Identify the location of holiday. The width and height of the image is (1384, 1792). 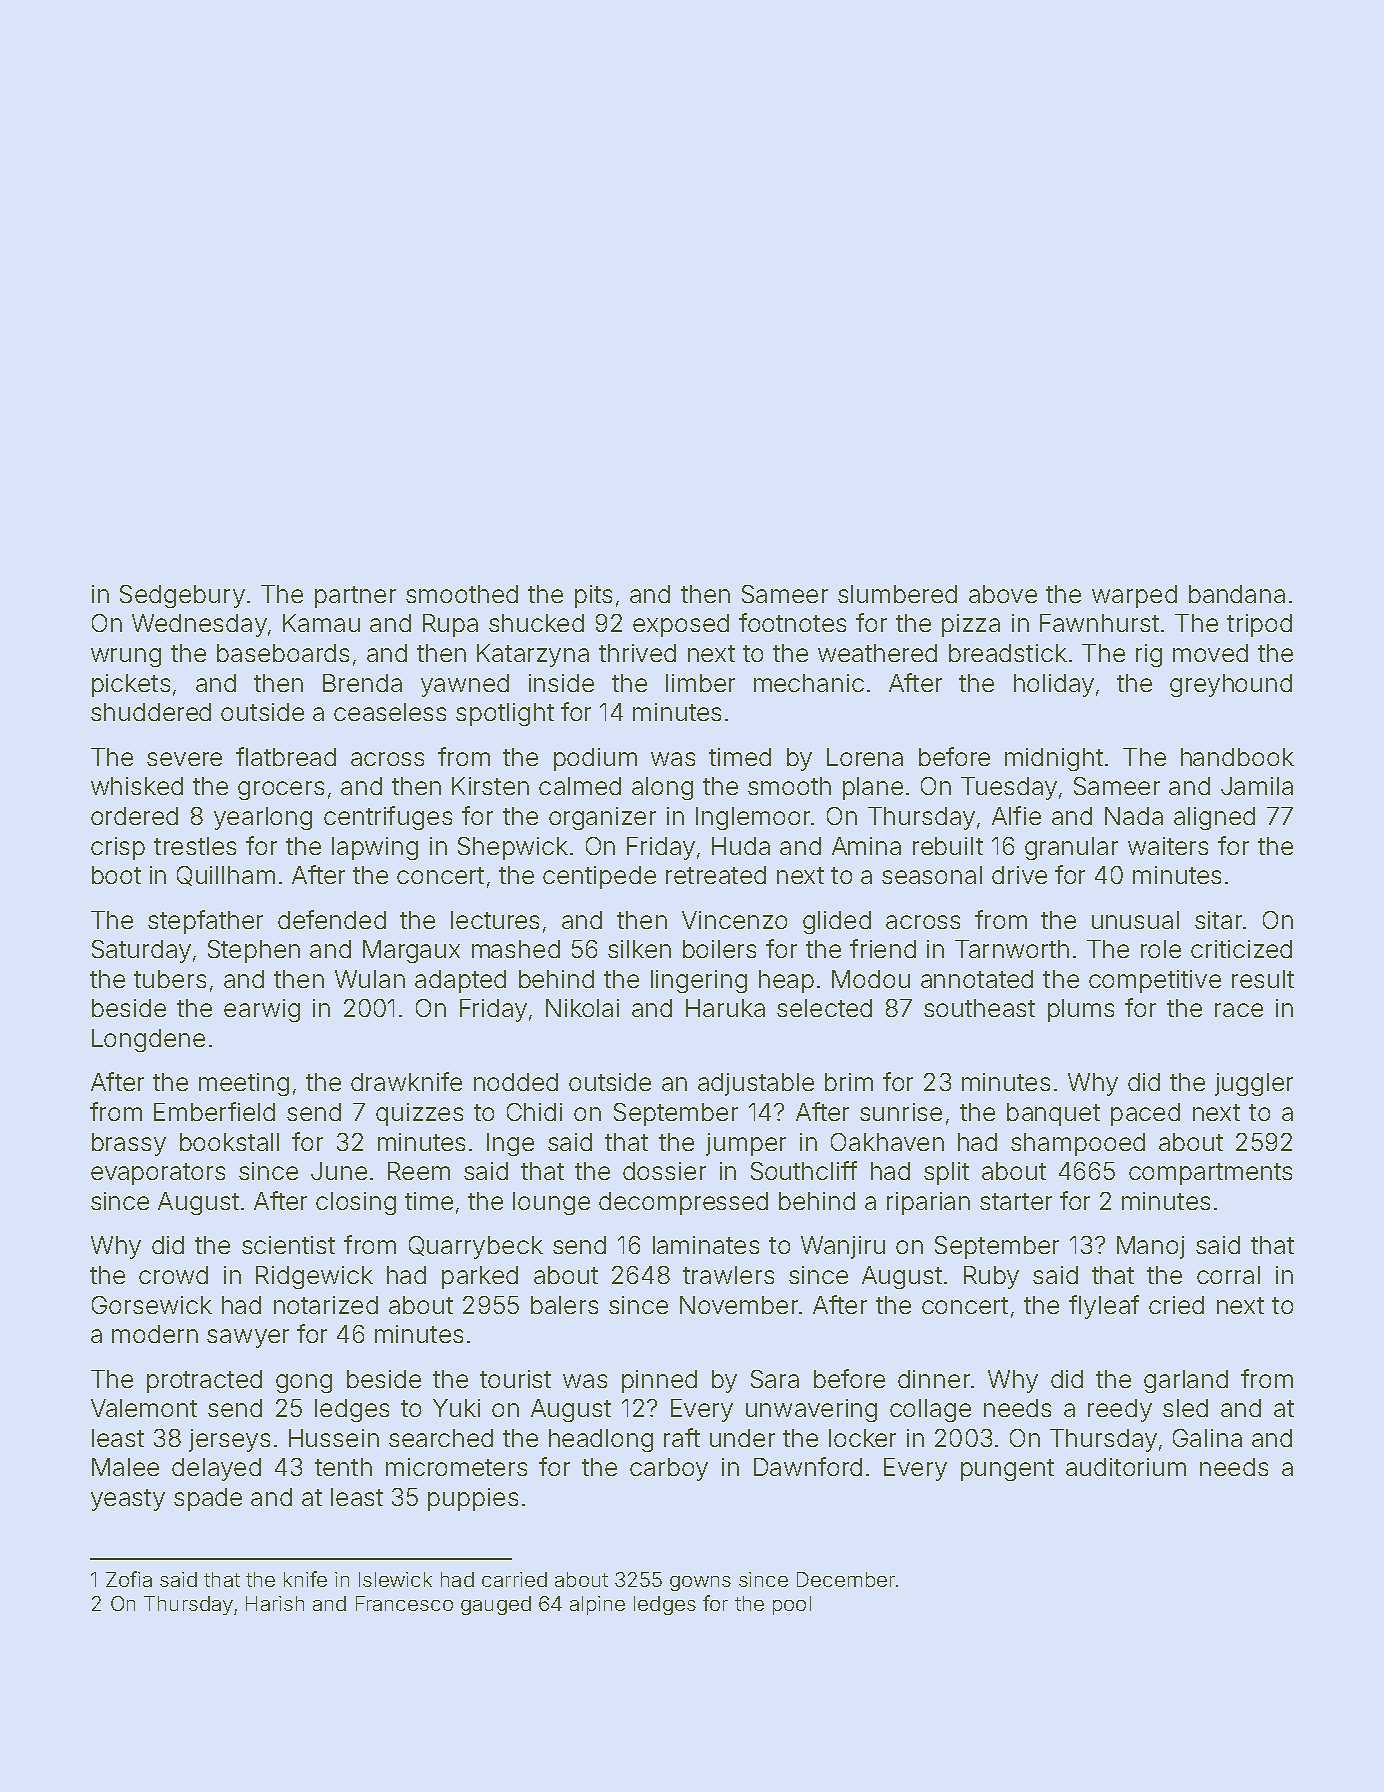
(1054, 685).
